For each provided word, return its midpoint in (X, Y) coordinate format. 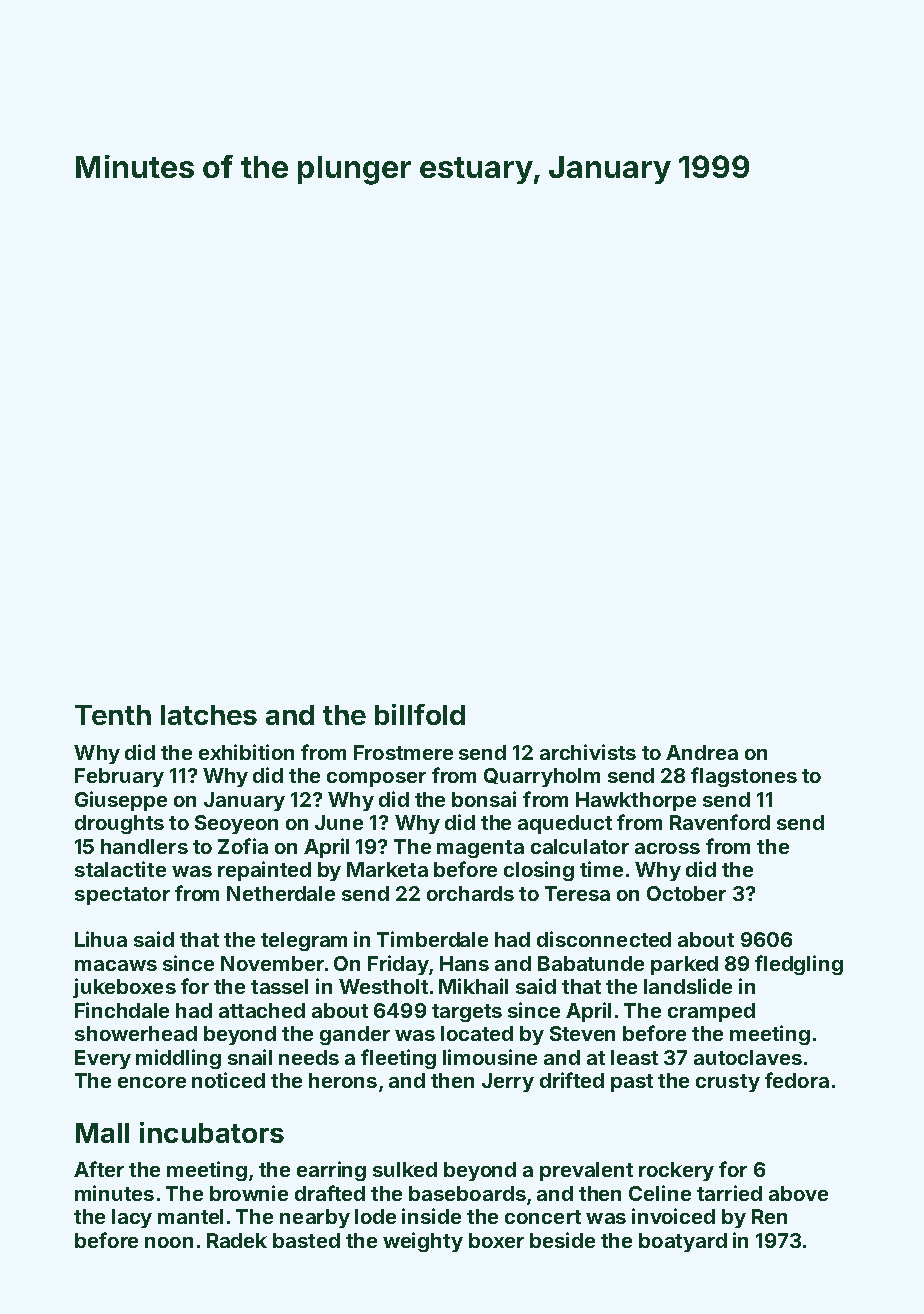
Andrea (702, 752)
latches (209, 715)
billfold (420, 714)
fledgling (799, 965)
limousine (490, 1057)
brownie (249, 1193)
